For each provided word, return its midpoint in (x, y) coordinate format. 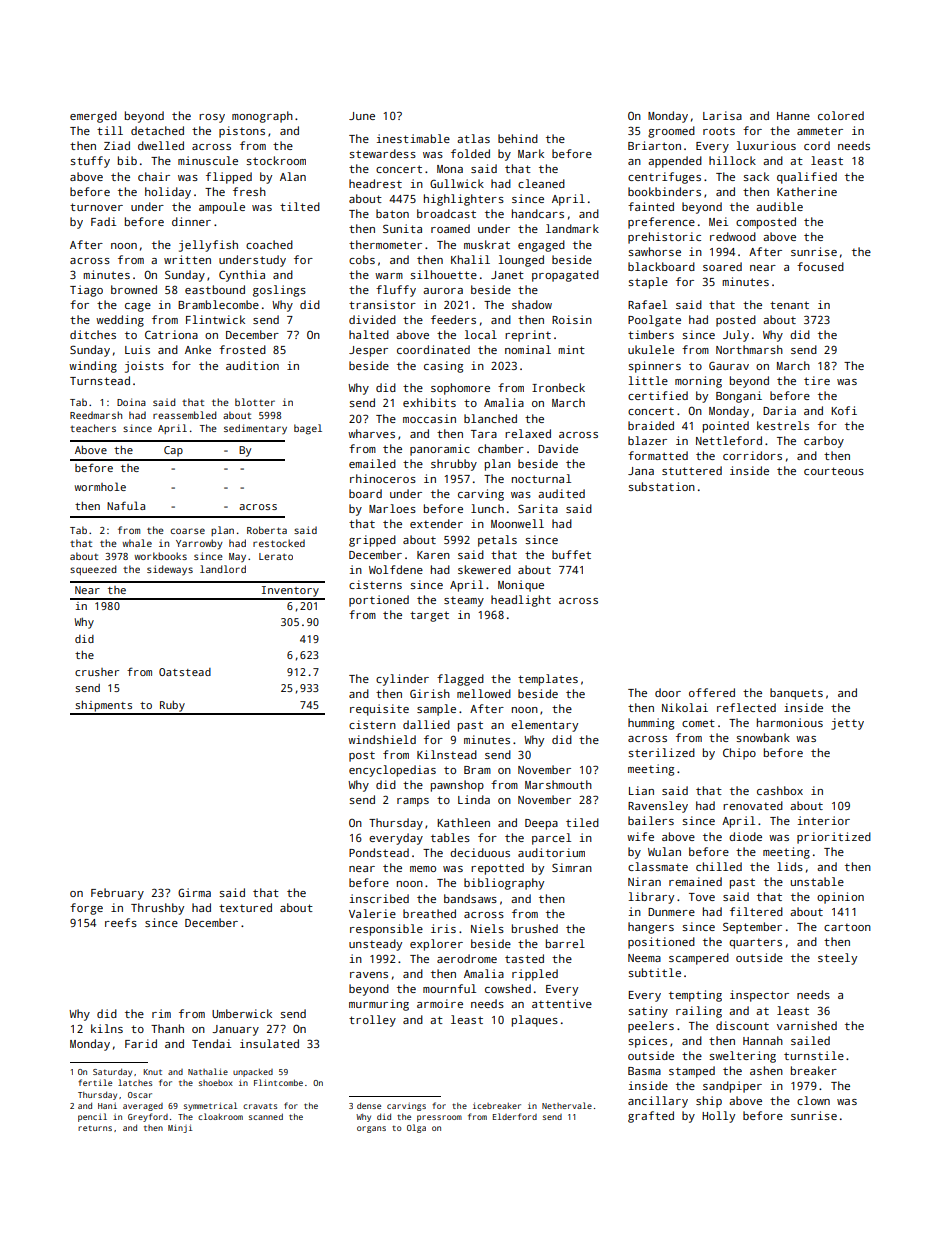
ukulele (651, 349)
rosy (212, 118)
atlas (473, 138)
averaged (143, 1107)
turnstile (814, 1055)
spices (647, 1042)
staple (648, 283)
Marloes (392, 508)
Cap (173, 451)
